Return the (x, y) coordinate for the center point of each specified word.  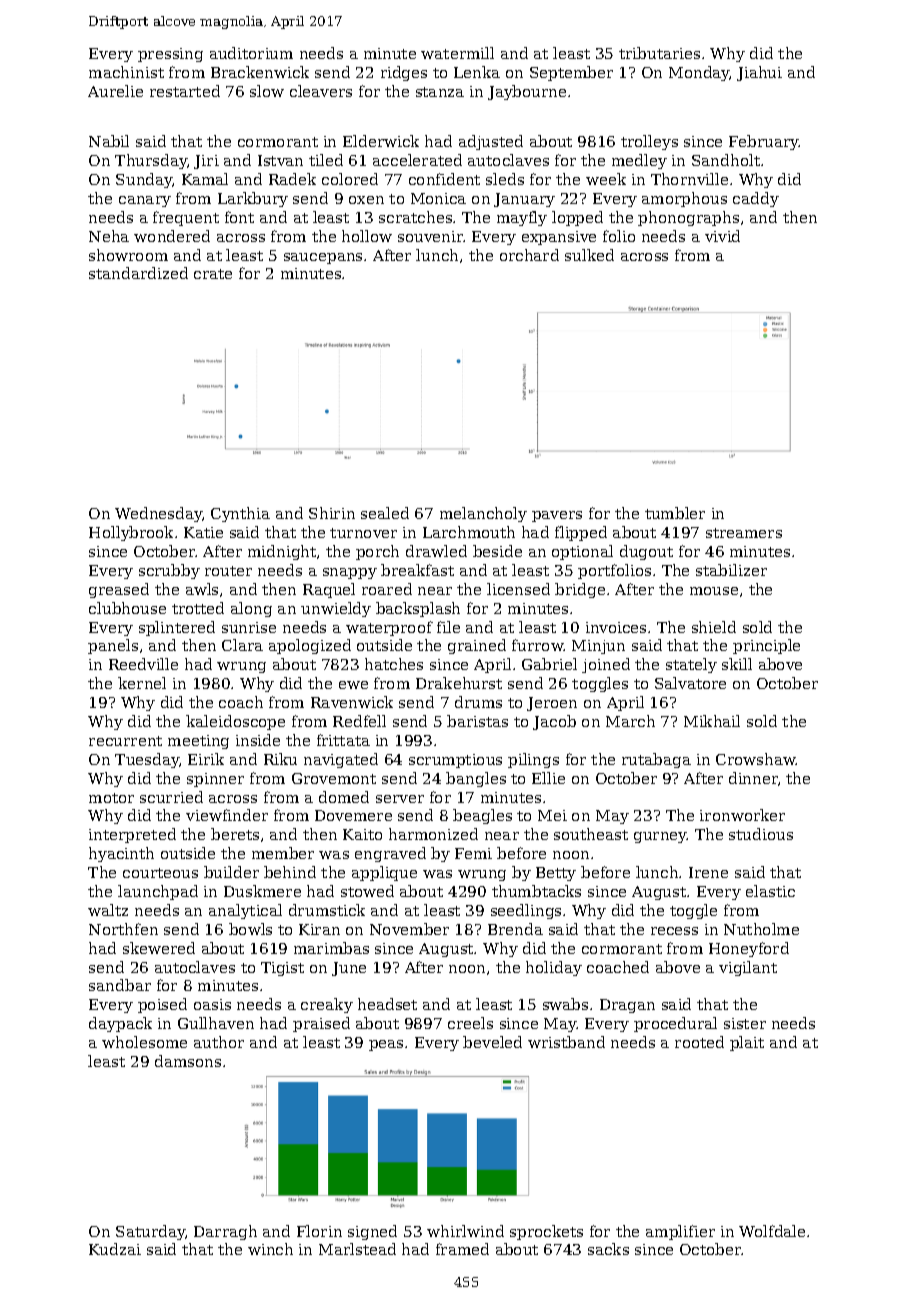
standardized (138, 273)
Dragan (627, 1006)
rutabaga (656, 760)
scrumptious (455, 761)
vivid (722, 236)
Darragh (225, 1232)
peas (386, 1045)
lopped (577, 218)
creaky (327, 1005)
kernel (142, 683)
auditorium (251, 53)
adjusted (491, 142)
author (219, 1042)
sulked (589, 255)
